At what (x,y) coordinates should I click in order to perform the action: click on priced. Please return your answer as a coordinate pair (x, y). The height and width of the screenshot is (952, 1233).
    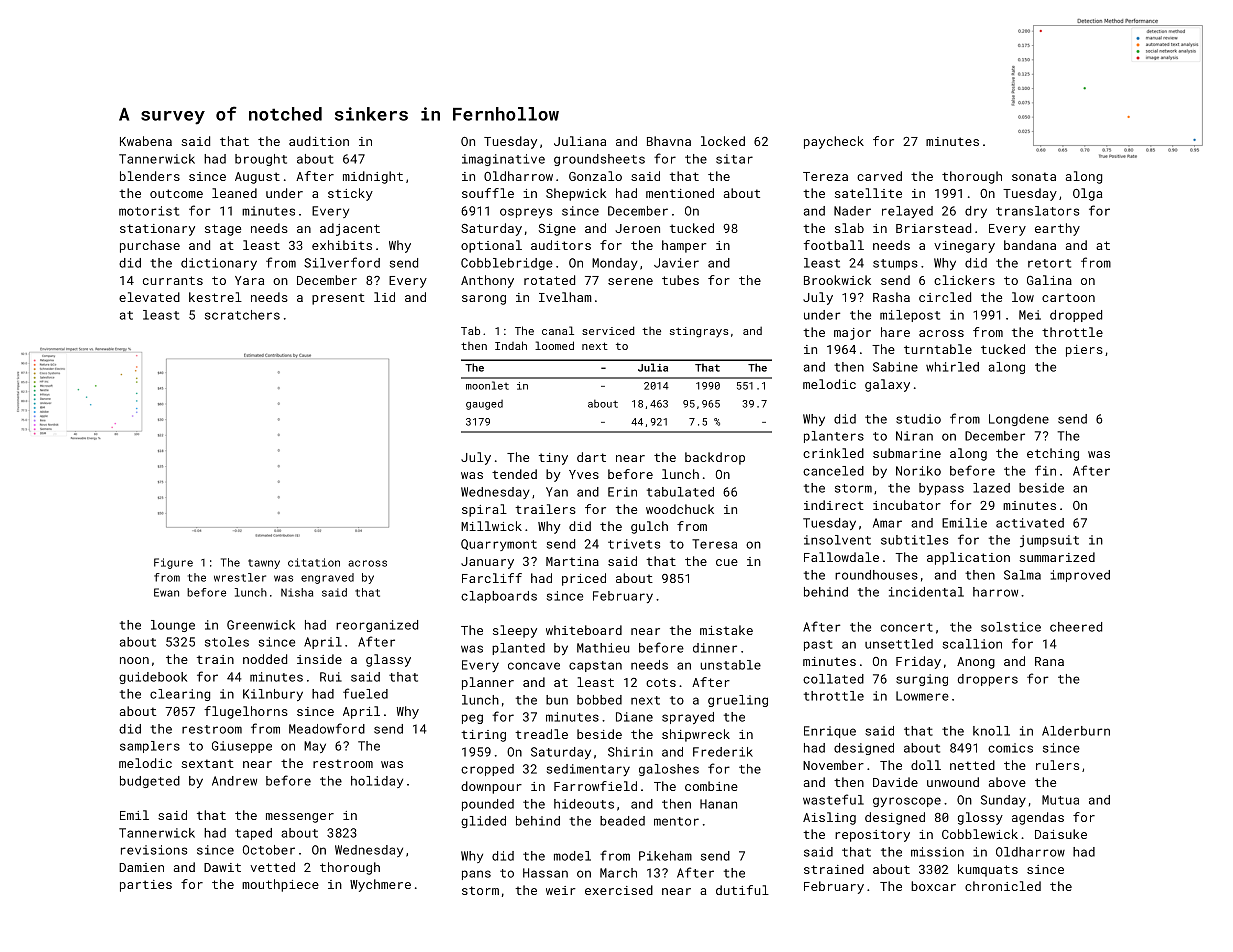
    Looking at the image, I should click on (584, 579).
